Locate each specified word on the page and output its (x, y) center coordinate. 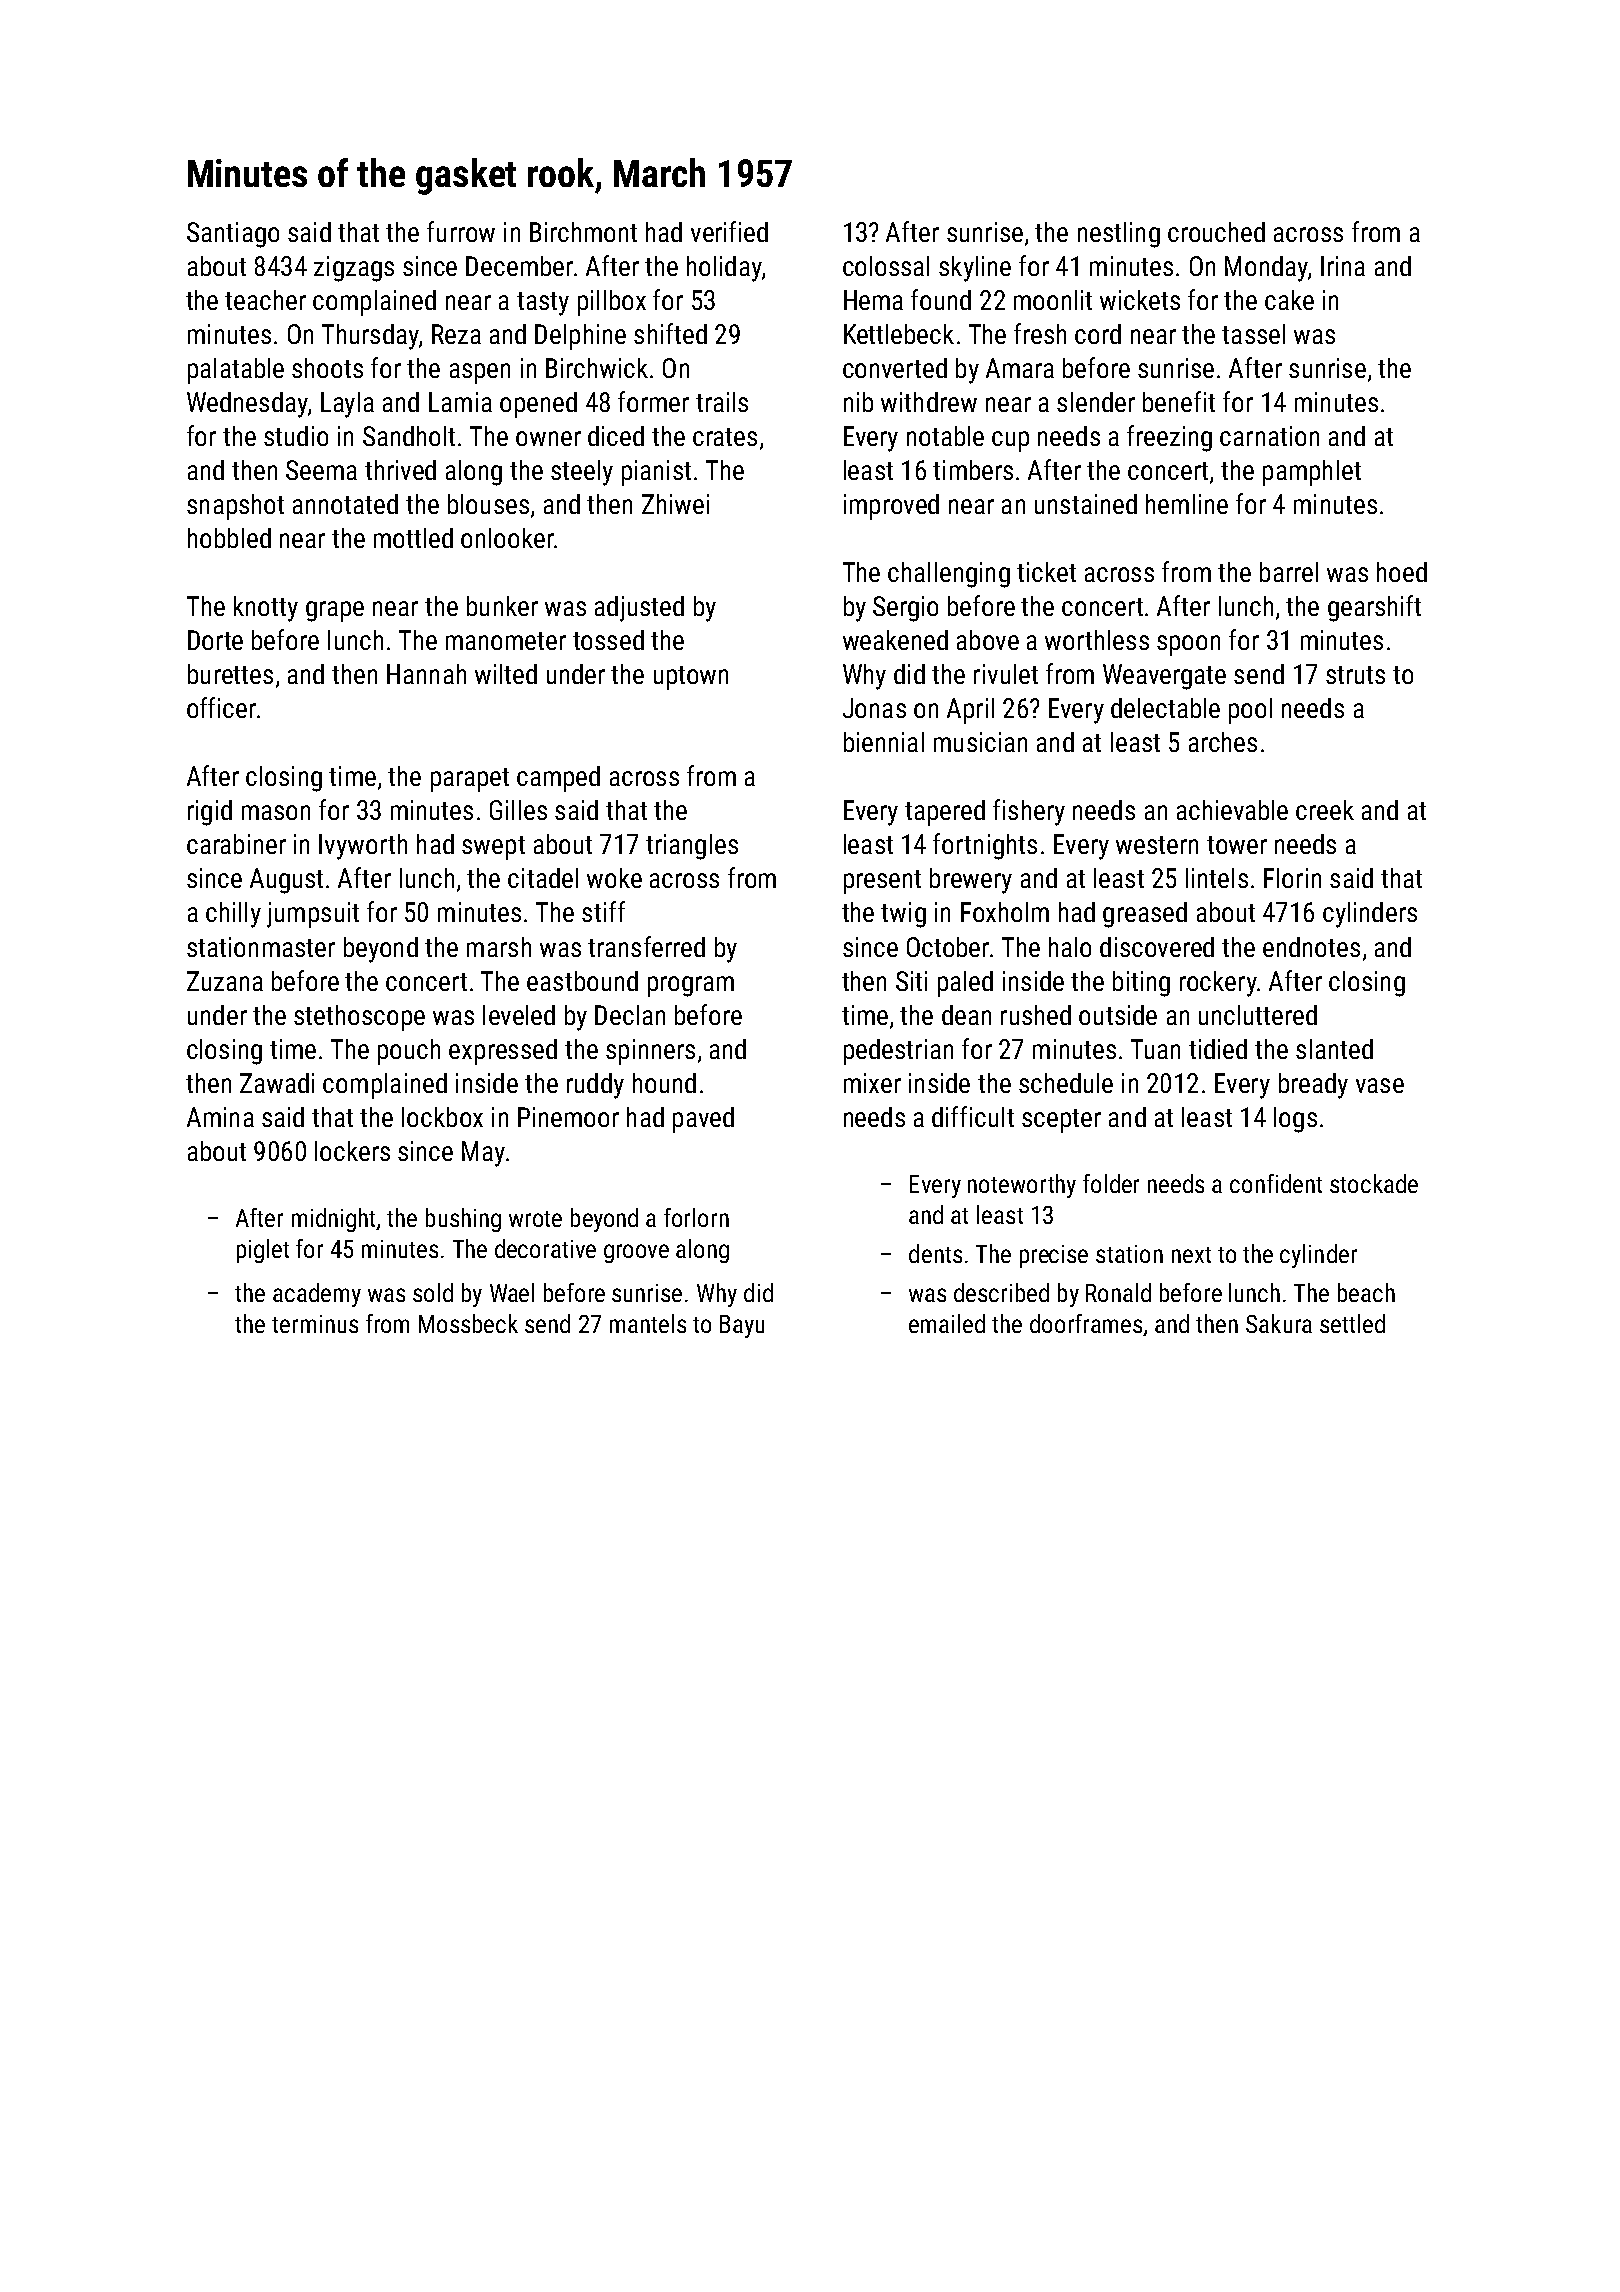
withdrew (929, 402)
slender (1096, 402)
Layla (347, 405)
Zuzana (225, 981)
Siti (911, 981)
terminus (315, 1324)
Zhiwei (675, 504)
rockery (1218, 984)
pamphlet (1312, 473)
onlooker (507, 538)
